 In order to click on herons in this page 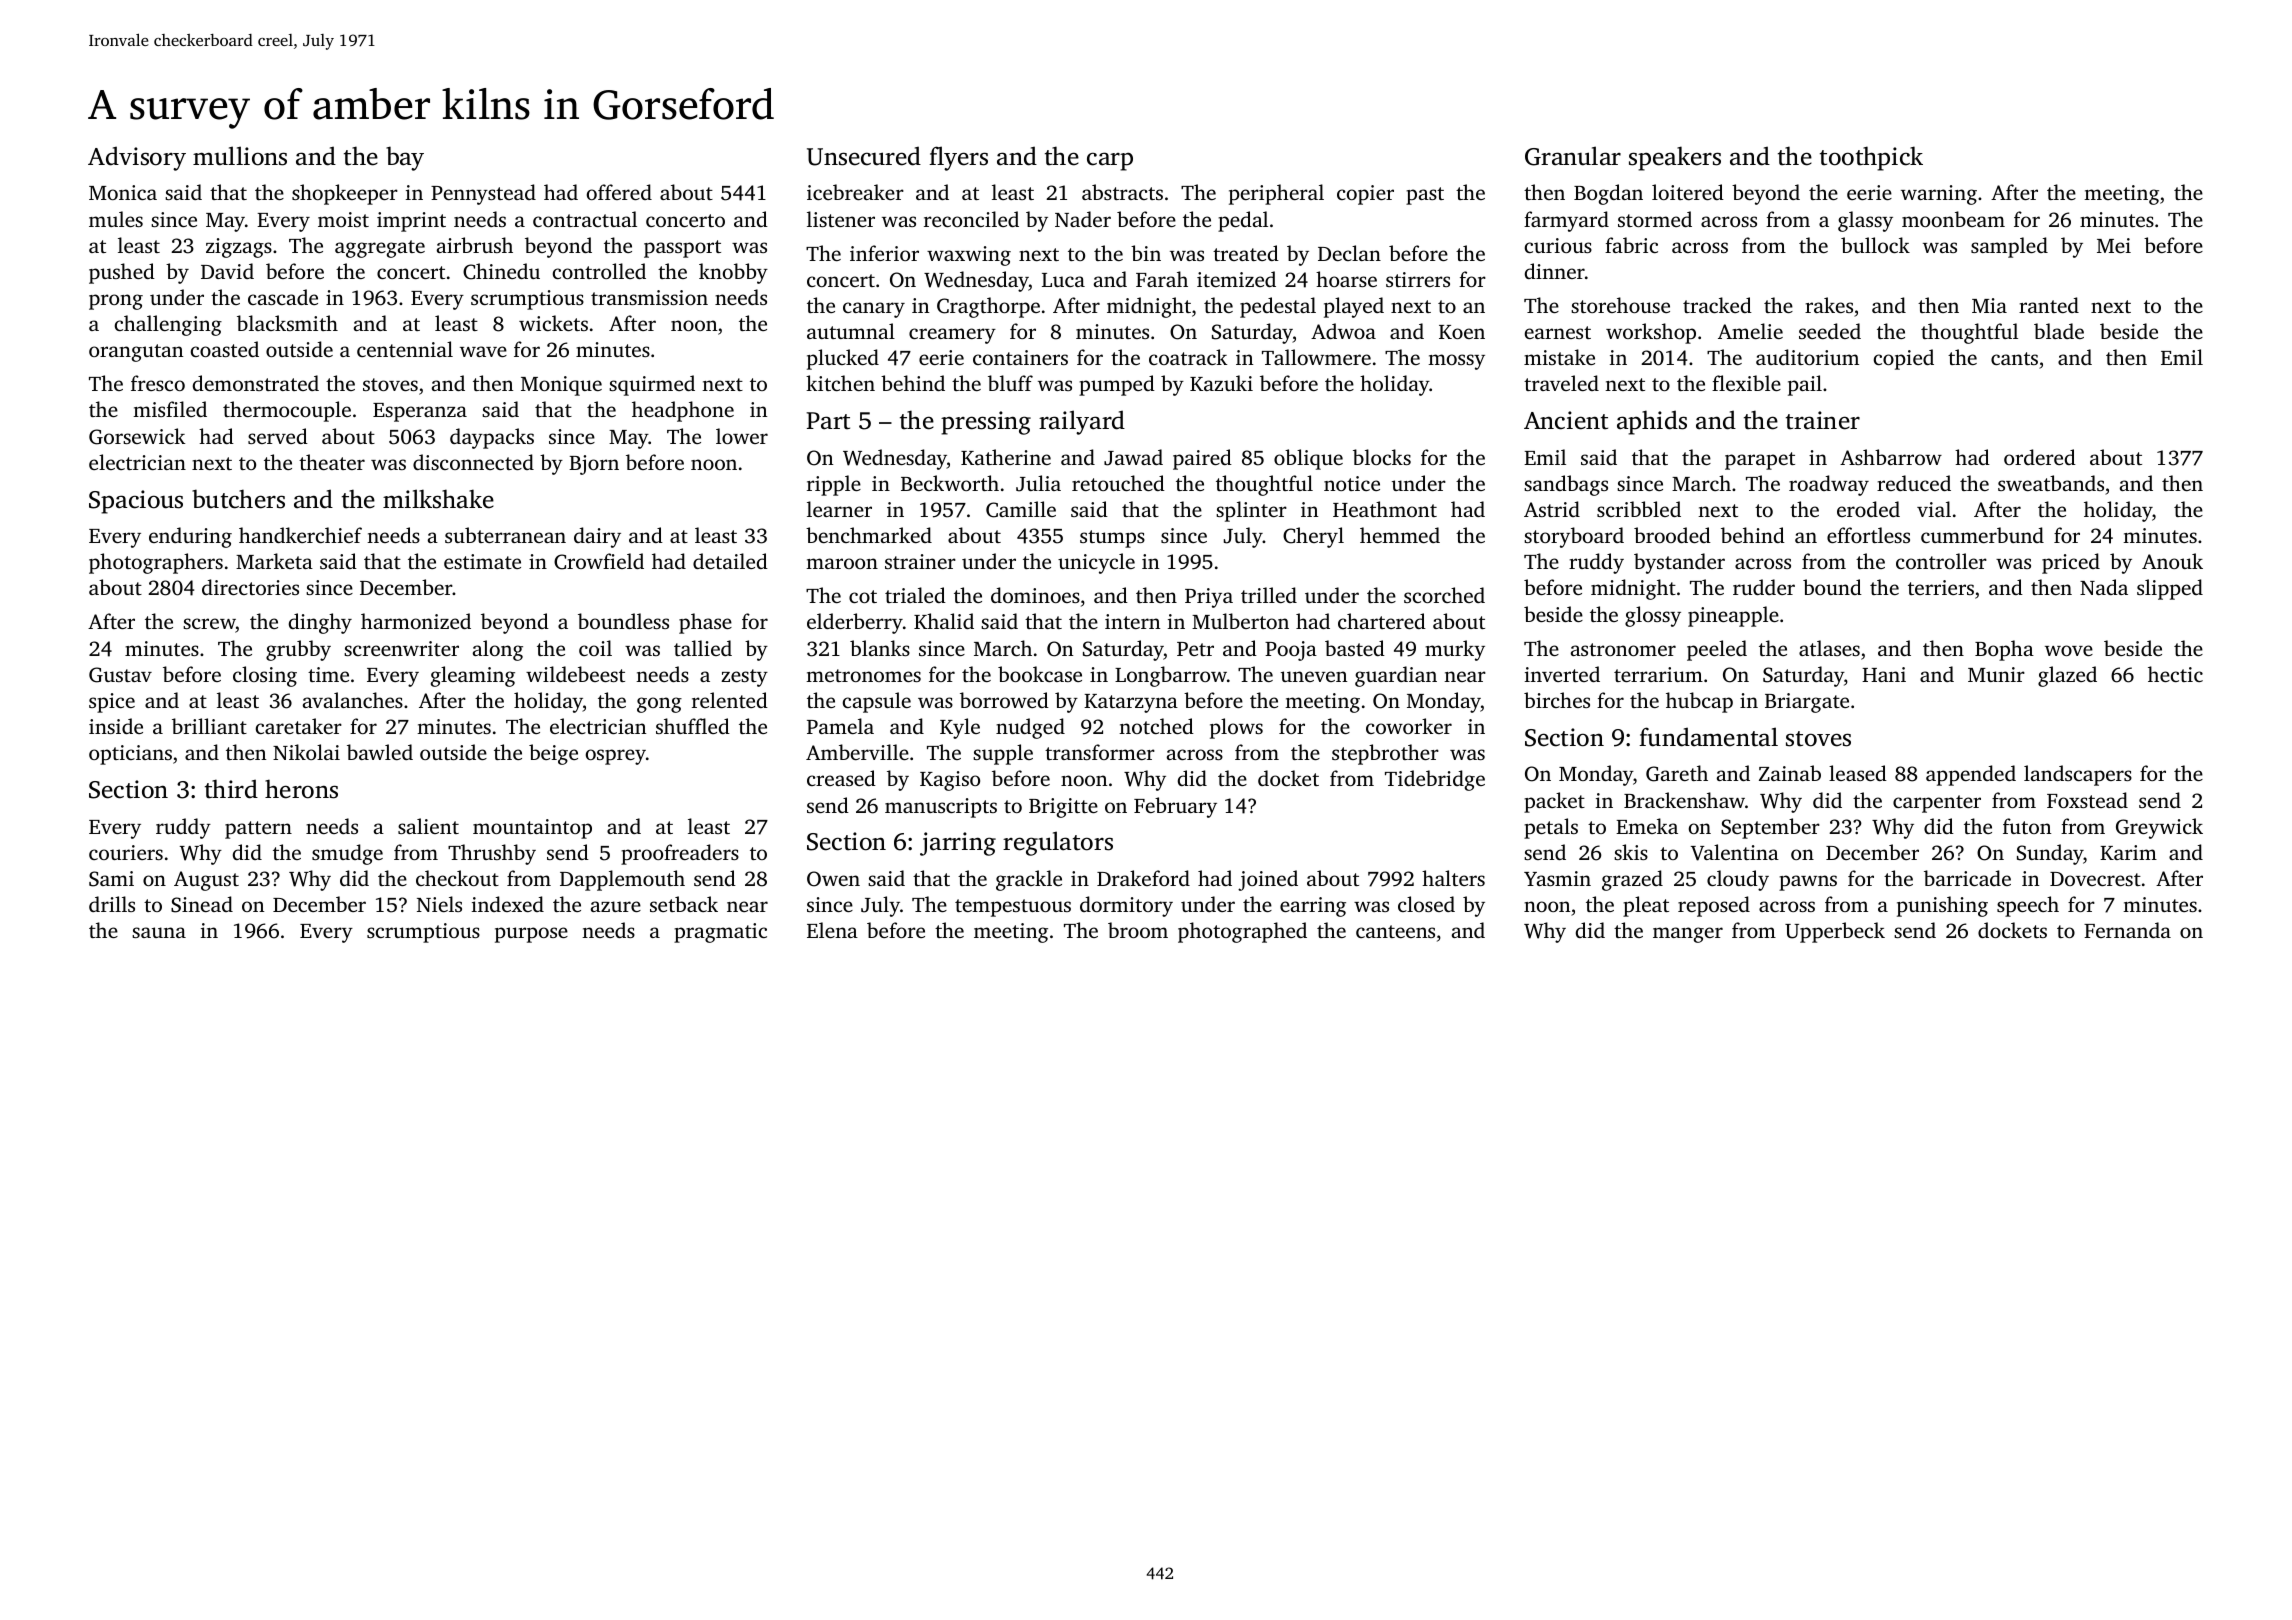, I will do `click(301, 789)`.
